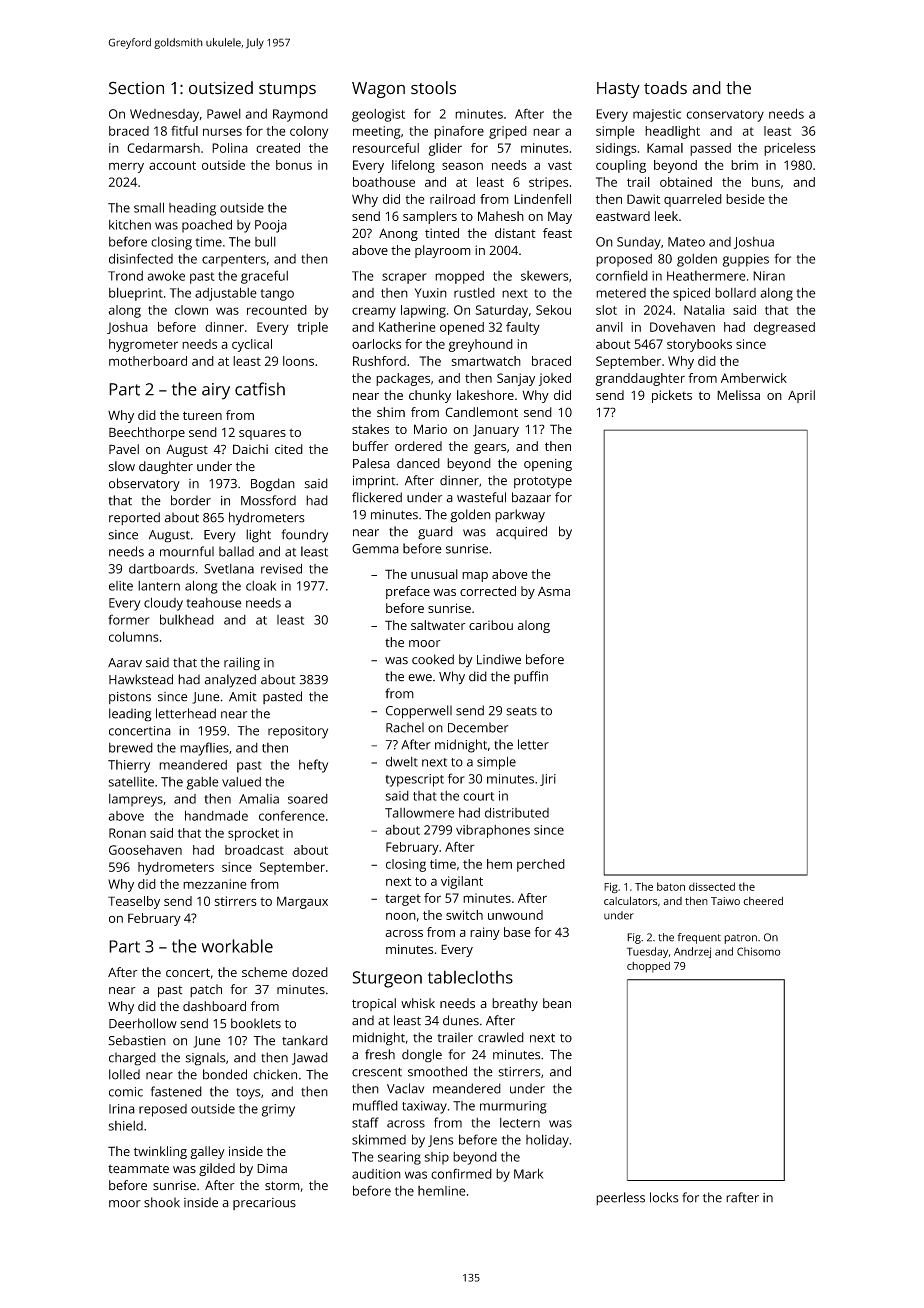  Describe the element at coordinates (379, 361) in the screenshot. I see `Rushford` at that location.
